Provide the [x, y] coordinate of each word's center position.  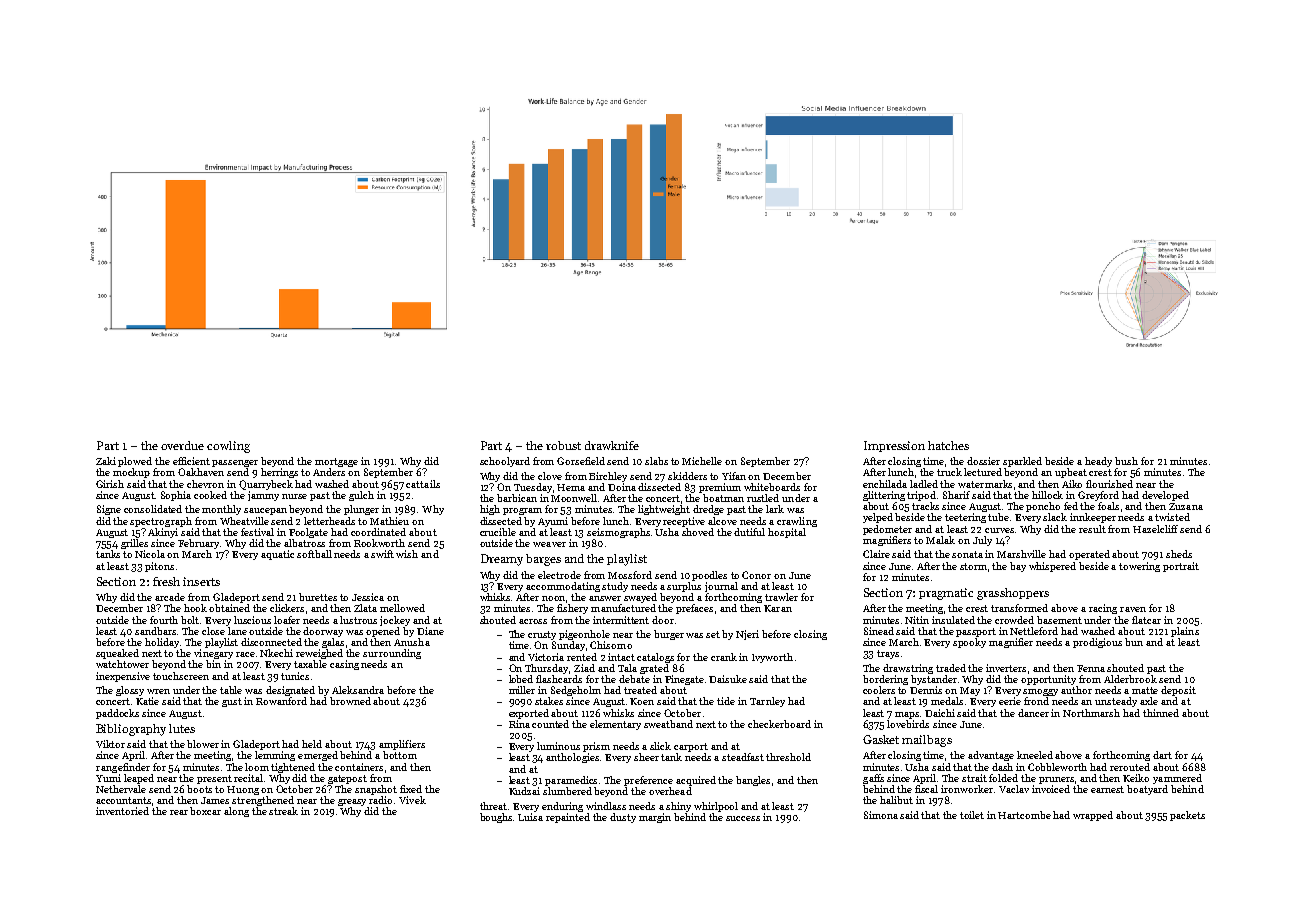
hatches [948, 445]
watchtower [122, 664]
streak [283, 811]
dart [1162, 755]
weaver [549, 544]
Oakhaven [201, 472]
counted [550, 724]
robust [563, 445]
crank [724, 657]
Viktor [110, 744]
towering [1139, 567]
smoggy [1040, 692]
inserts [201, 581]
